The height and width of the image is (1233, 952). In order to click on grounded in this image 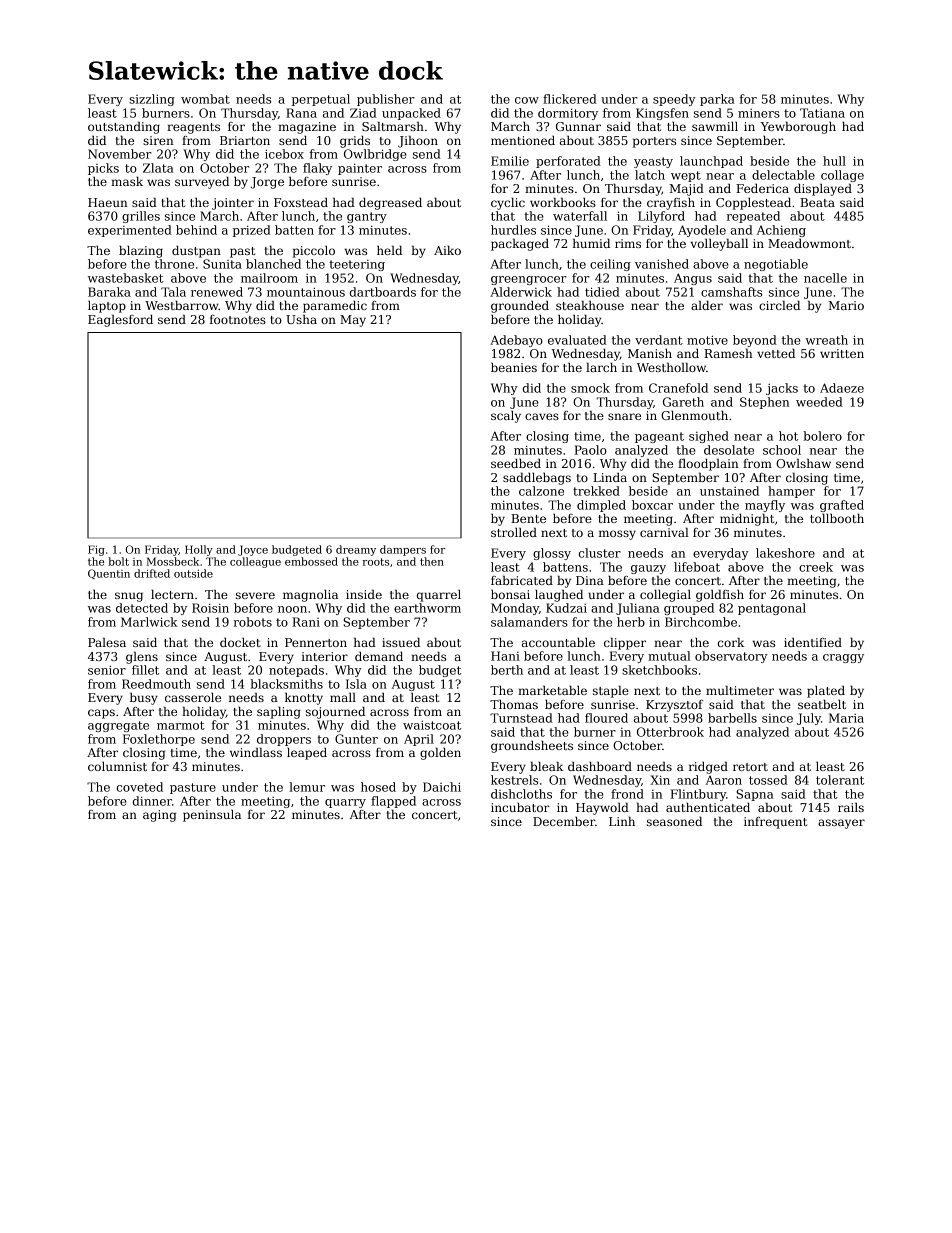, I will do `click(520, 306)`.
